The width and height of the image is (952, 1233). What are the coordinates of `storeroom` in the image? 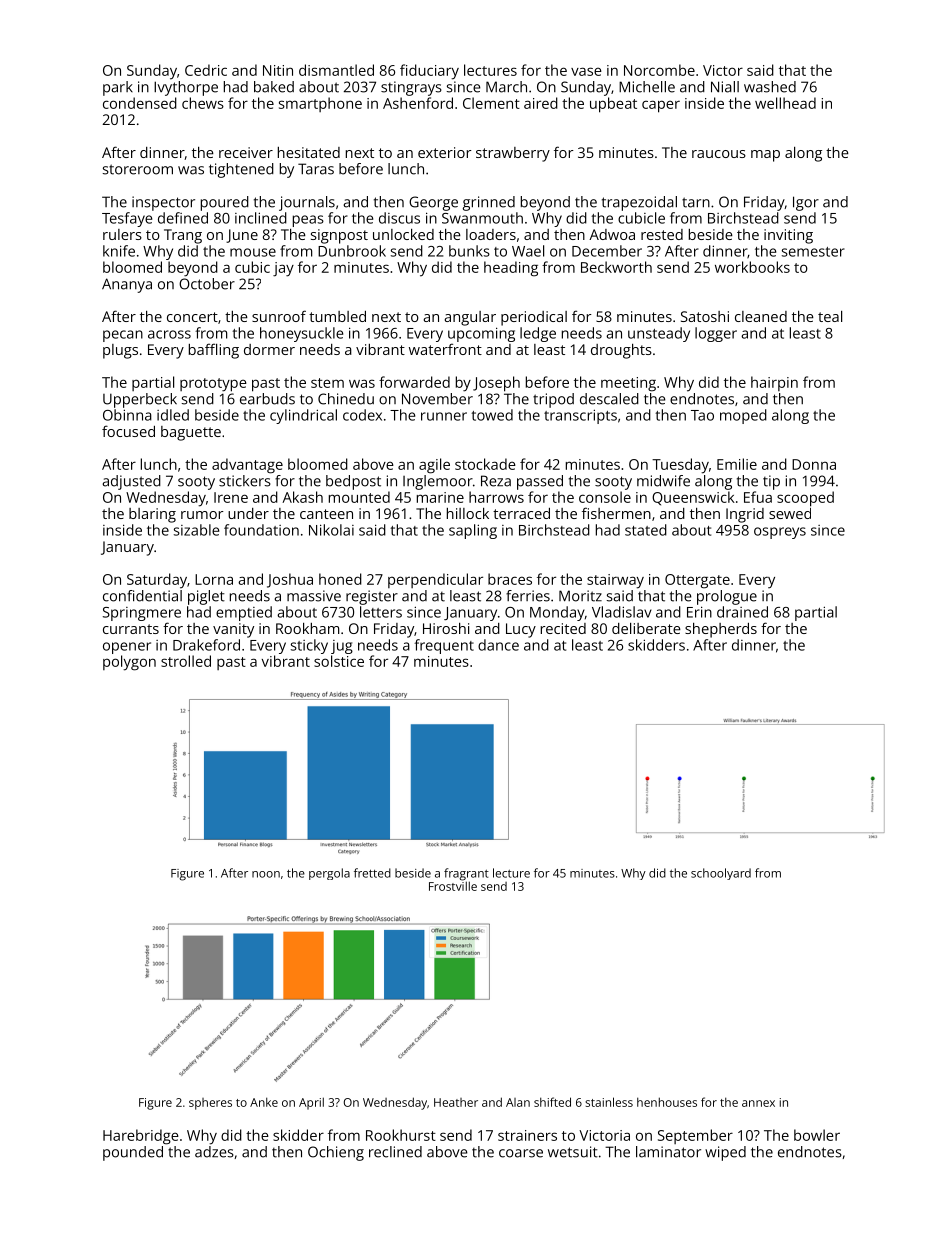 It's located at (138, 169).
